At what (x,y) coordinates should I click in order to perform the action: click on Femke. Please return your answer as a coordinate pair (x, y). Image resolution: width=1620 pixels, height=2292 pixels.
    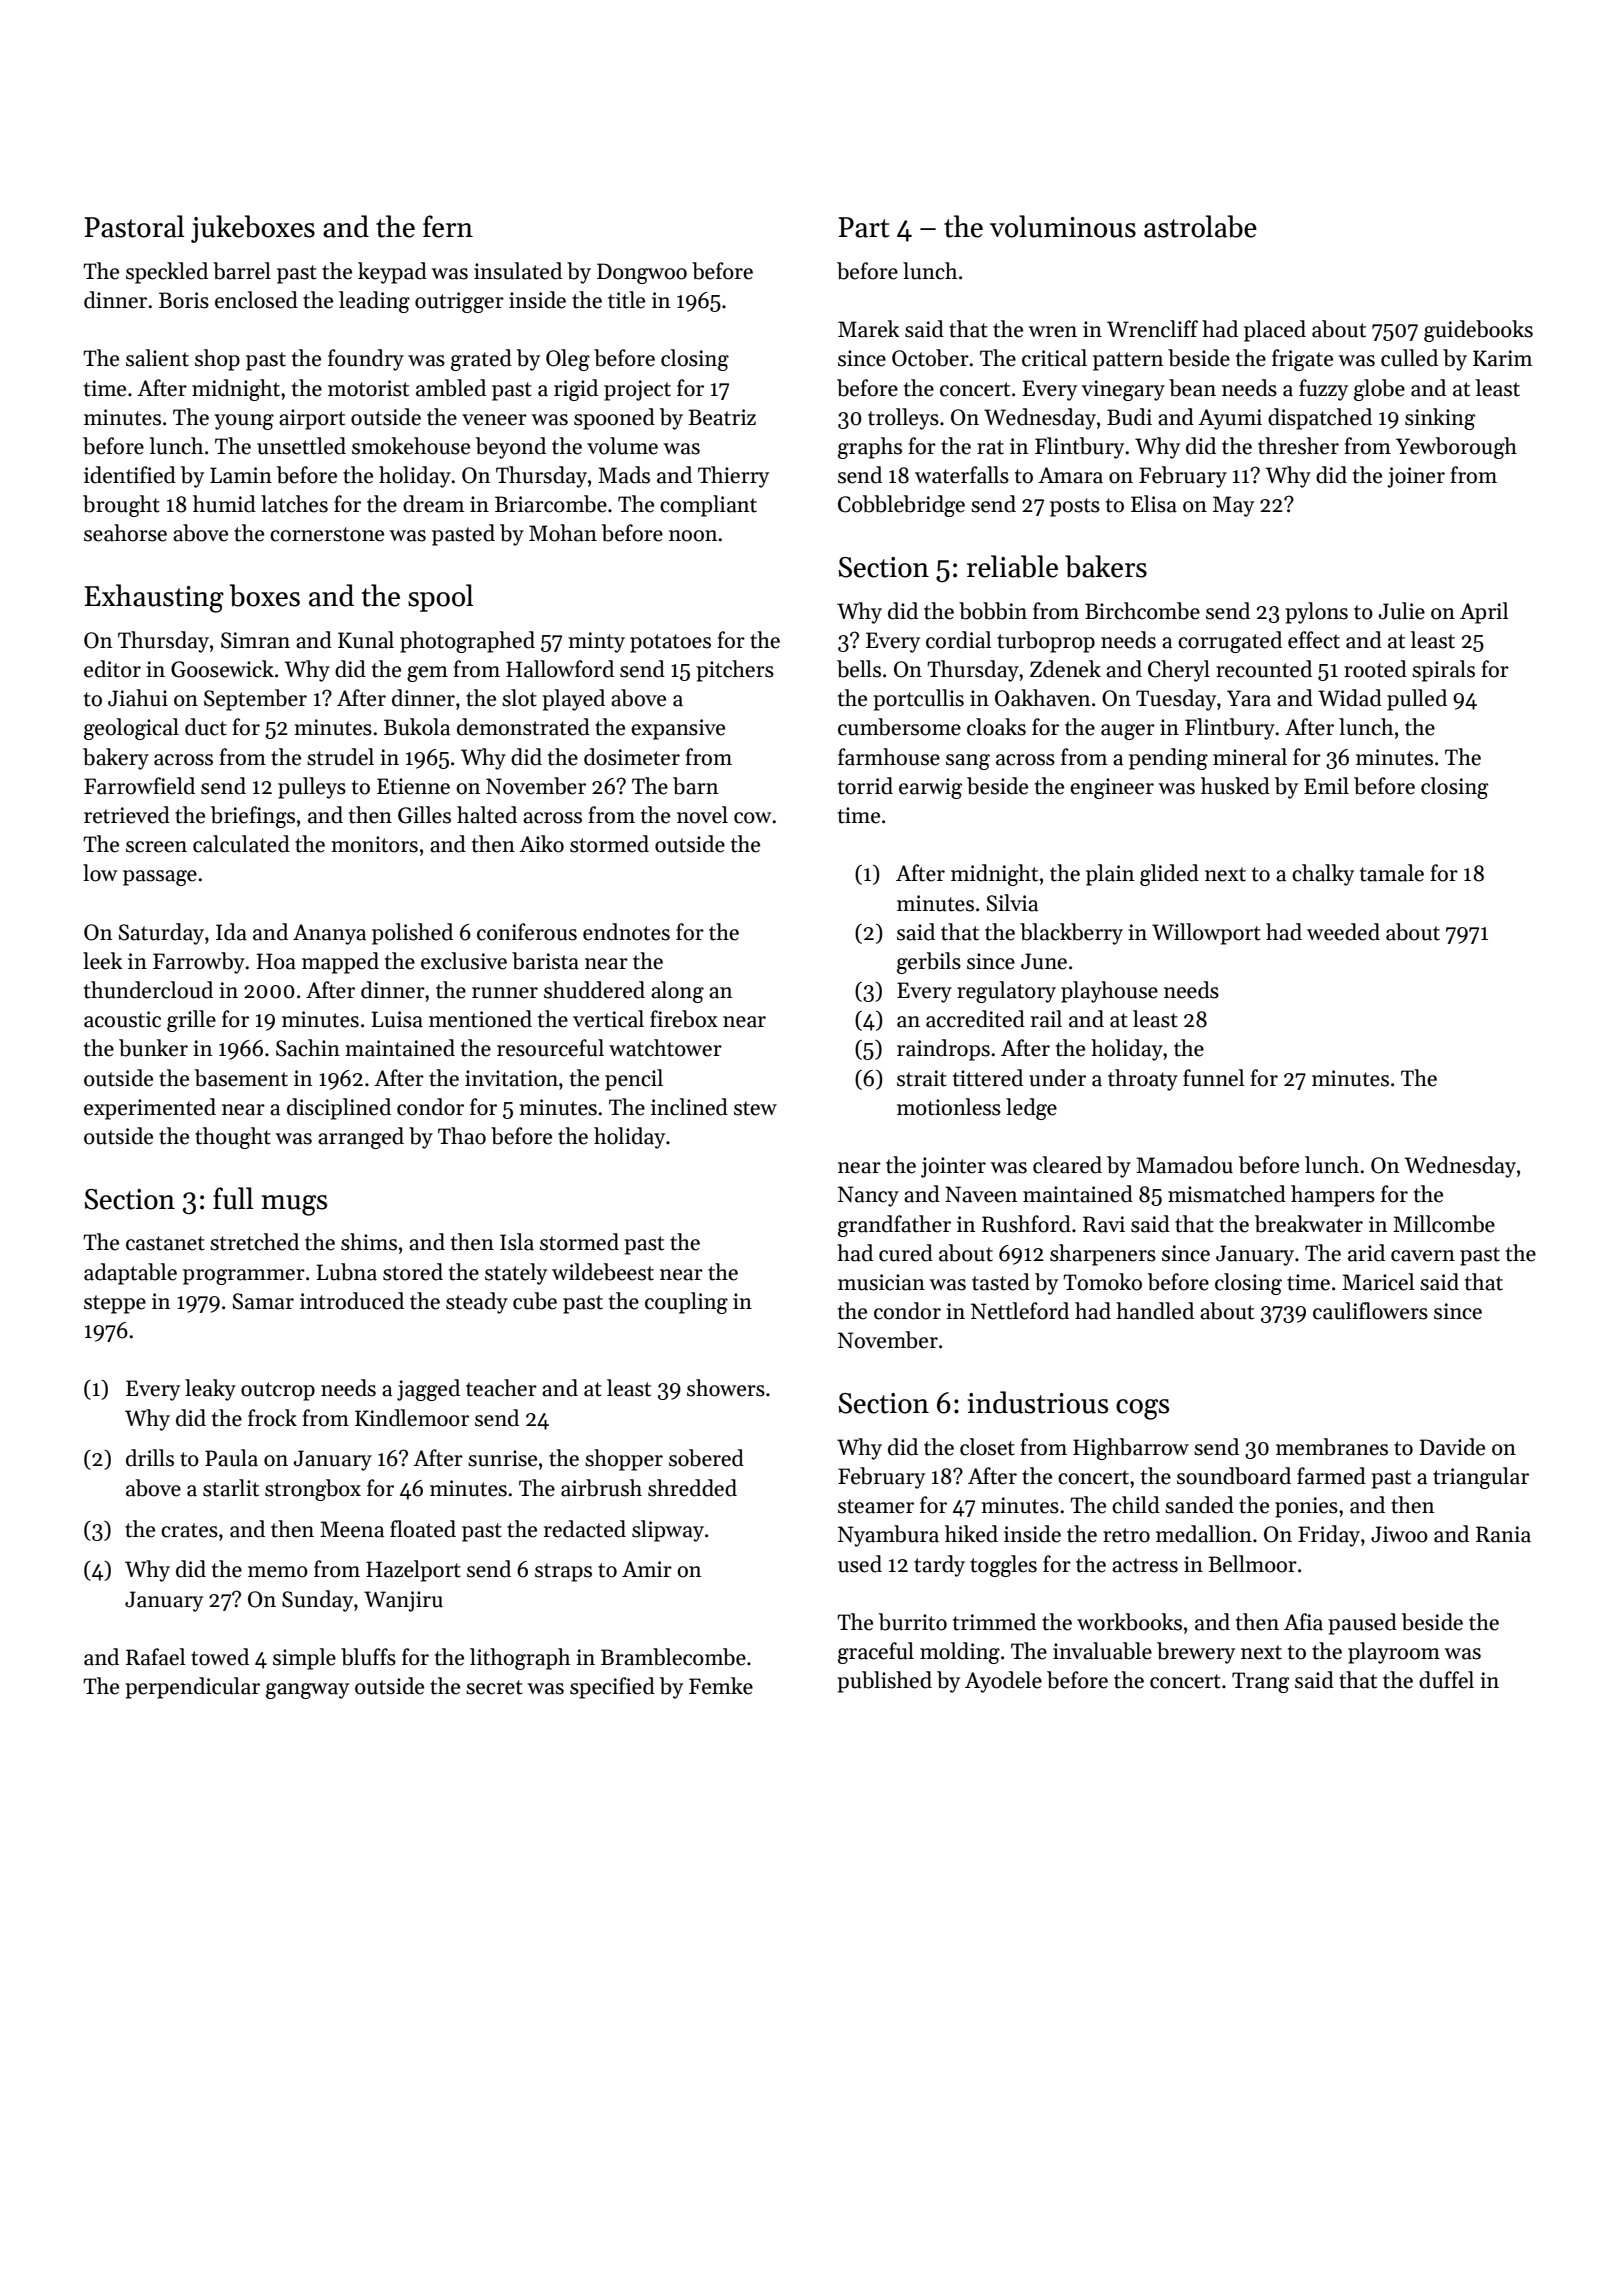
    Looking at the image, I should click on (721, 1686).
